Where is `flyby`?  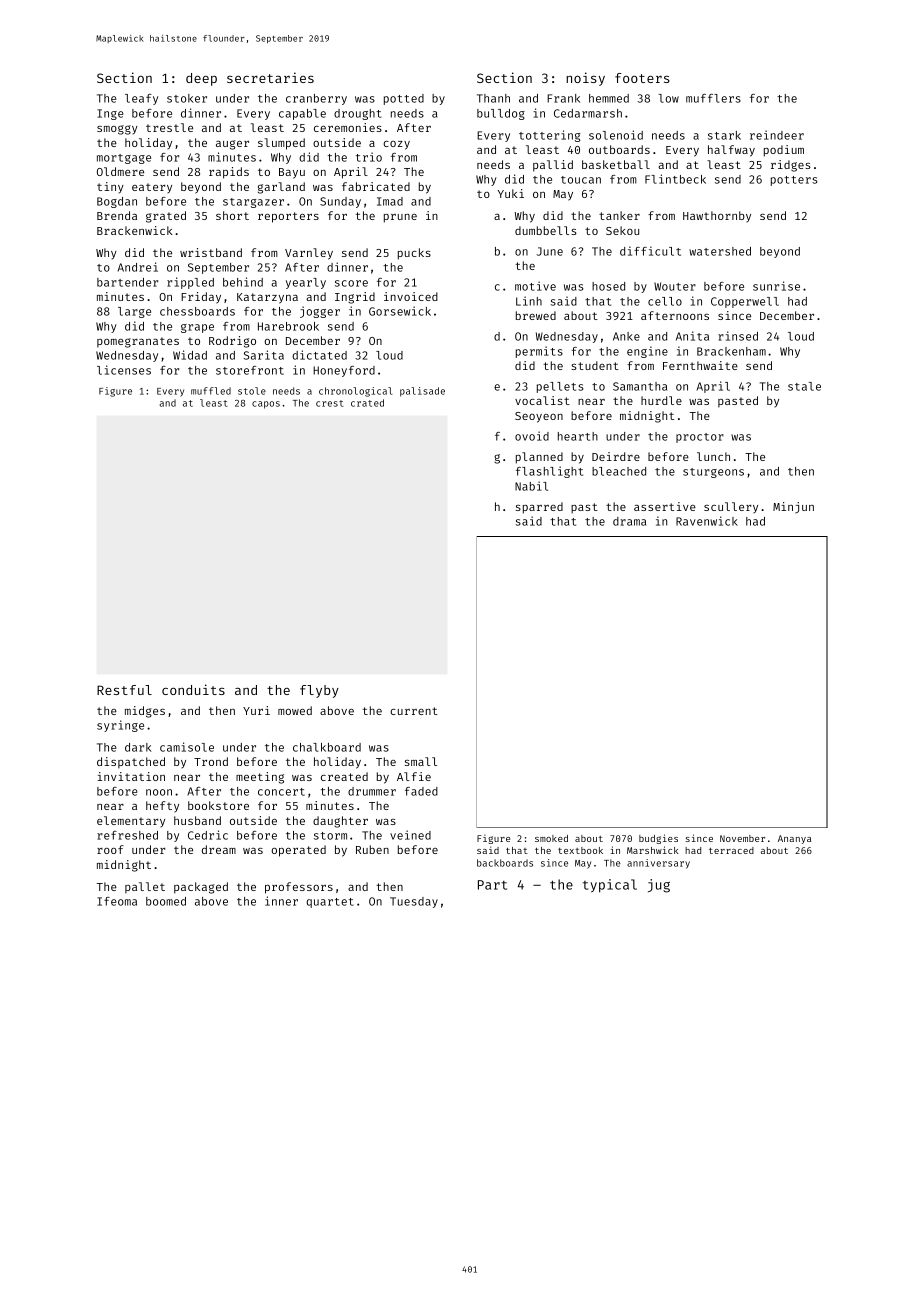 flyby is located at coordinates (319, 691).
